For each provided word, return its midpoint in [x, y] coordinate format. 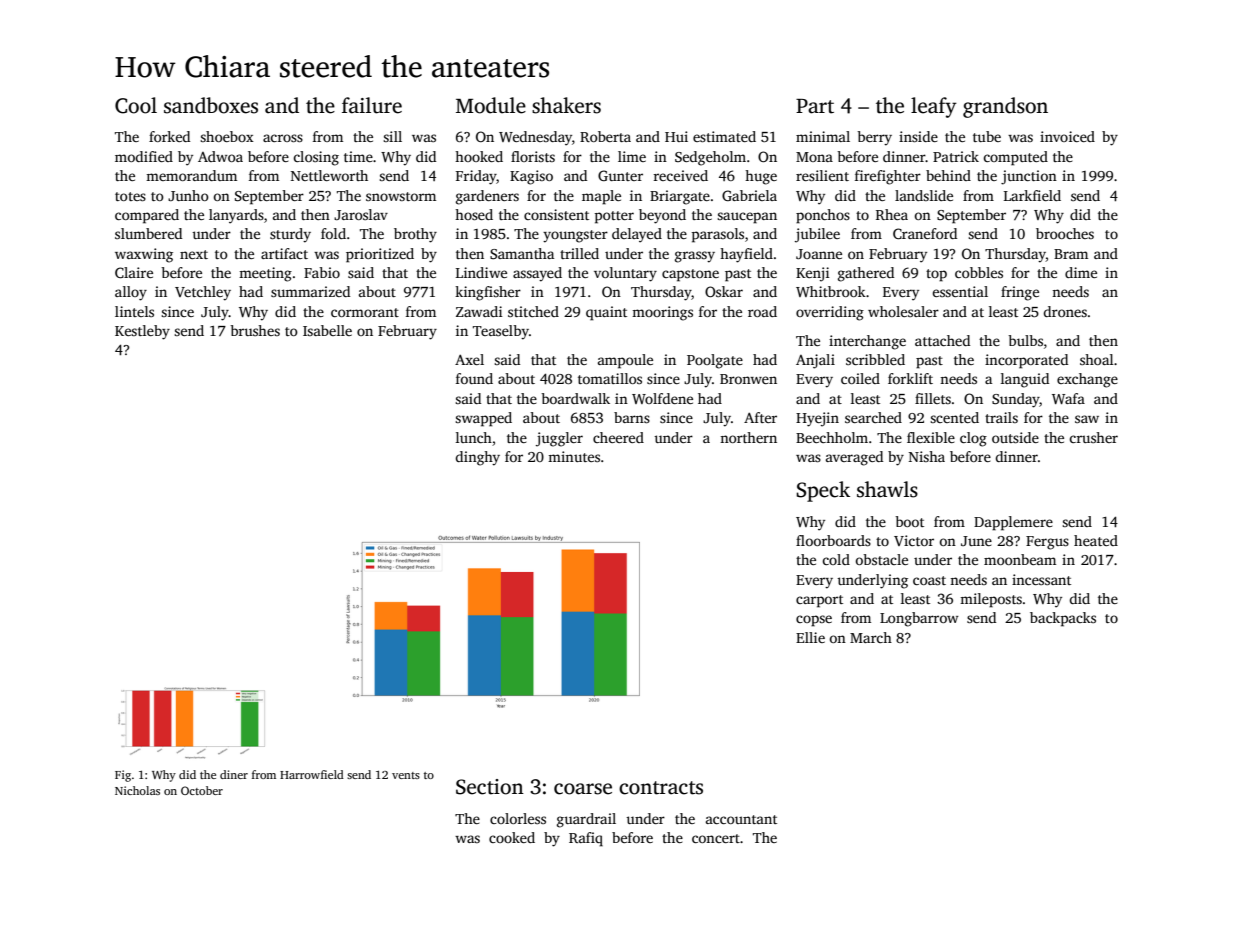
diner [234, 774]
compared [147, 216]
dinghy [477, 458]
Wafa [1068, 398]
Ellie [810, 637]
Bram [1071, 254]
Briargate [680, 197]
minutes [574, 456]
